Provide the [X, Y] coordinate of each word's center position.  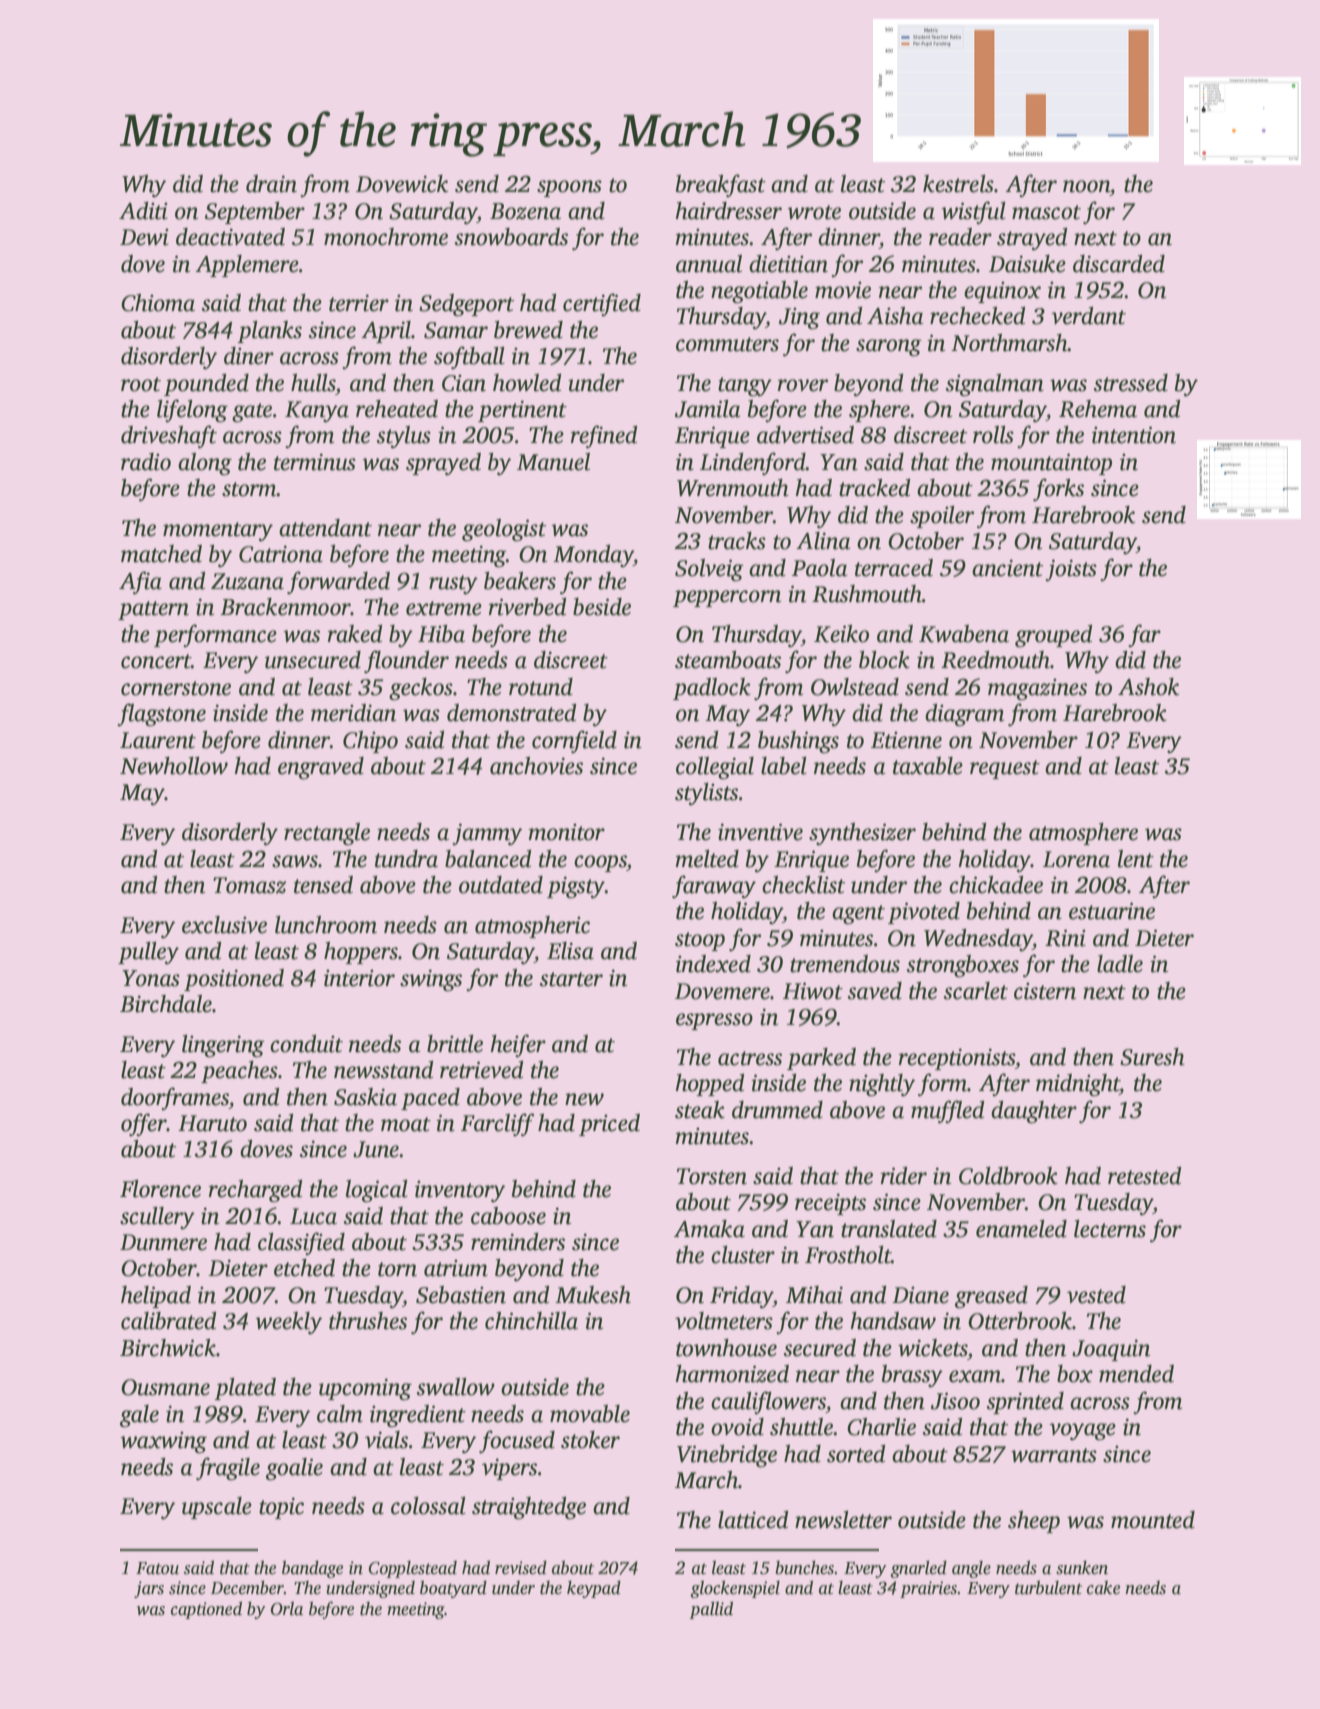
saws [295, 861]
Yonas [151, 978]
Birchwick [168, 1348]
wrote [814, 212]
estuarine [1112, 911]
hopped [709, 1085]
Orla [287, 1609]
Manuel [553, 462]
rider [904, 1176]
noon [1086, 186]
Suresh [1152, 1057]
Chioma [158, 303]
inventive [760, 832]
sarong [889, 348]
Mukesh [593, 1295]
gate [252, 413]
